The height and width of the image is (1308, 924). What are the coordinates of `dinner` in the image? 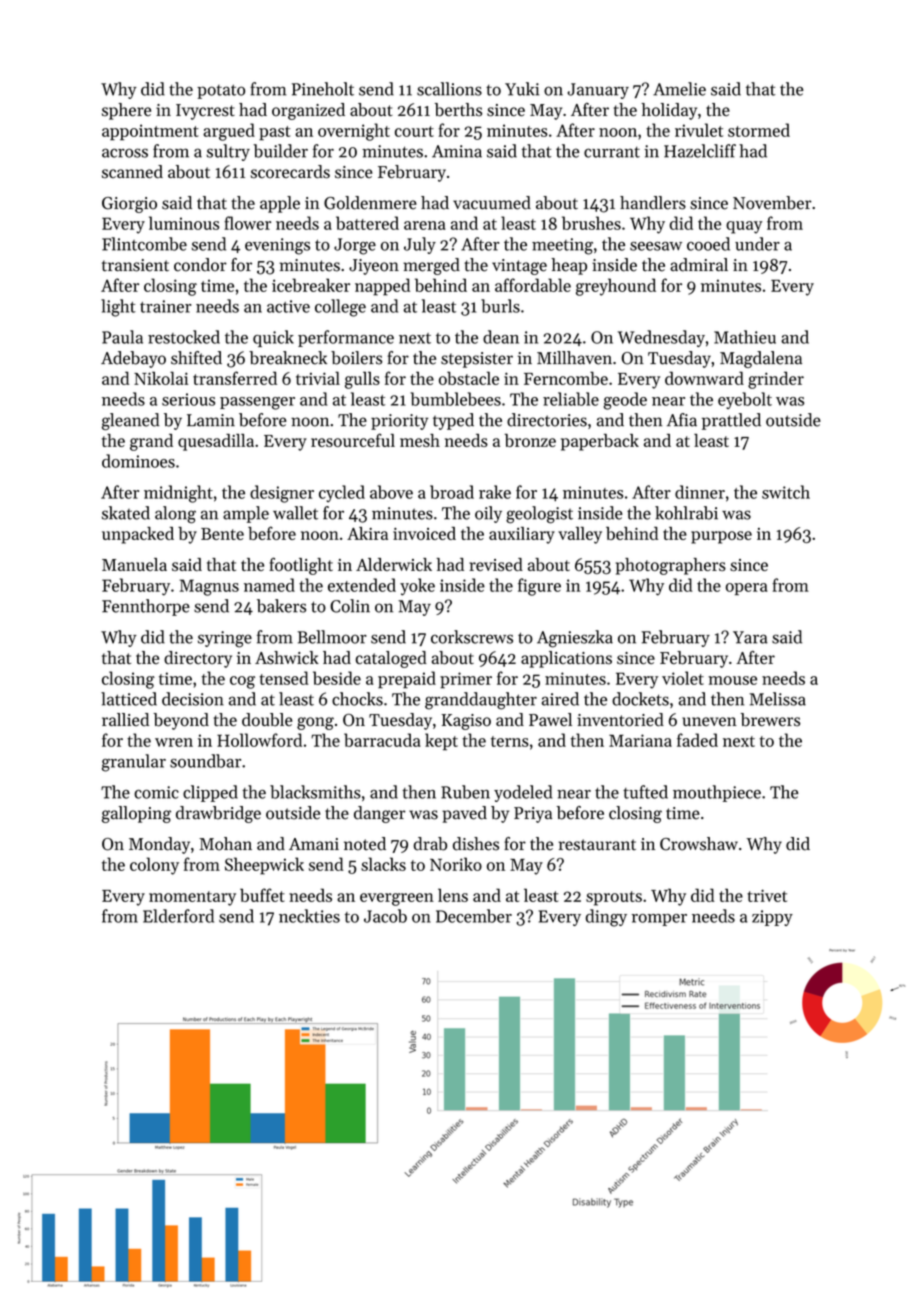 It's located at (700, 492).
